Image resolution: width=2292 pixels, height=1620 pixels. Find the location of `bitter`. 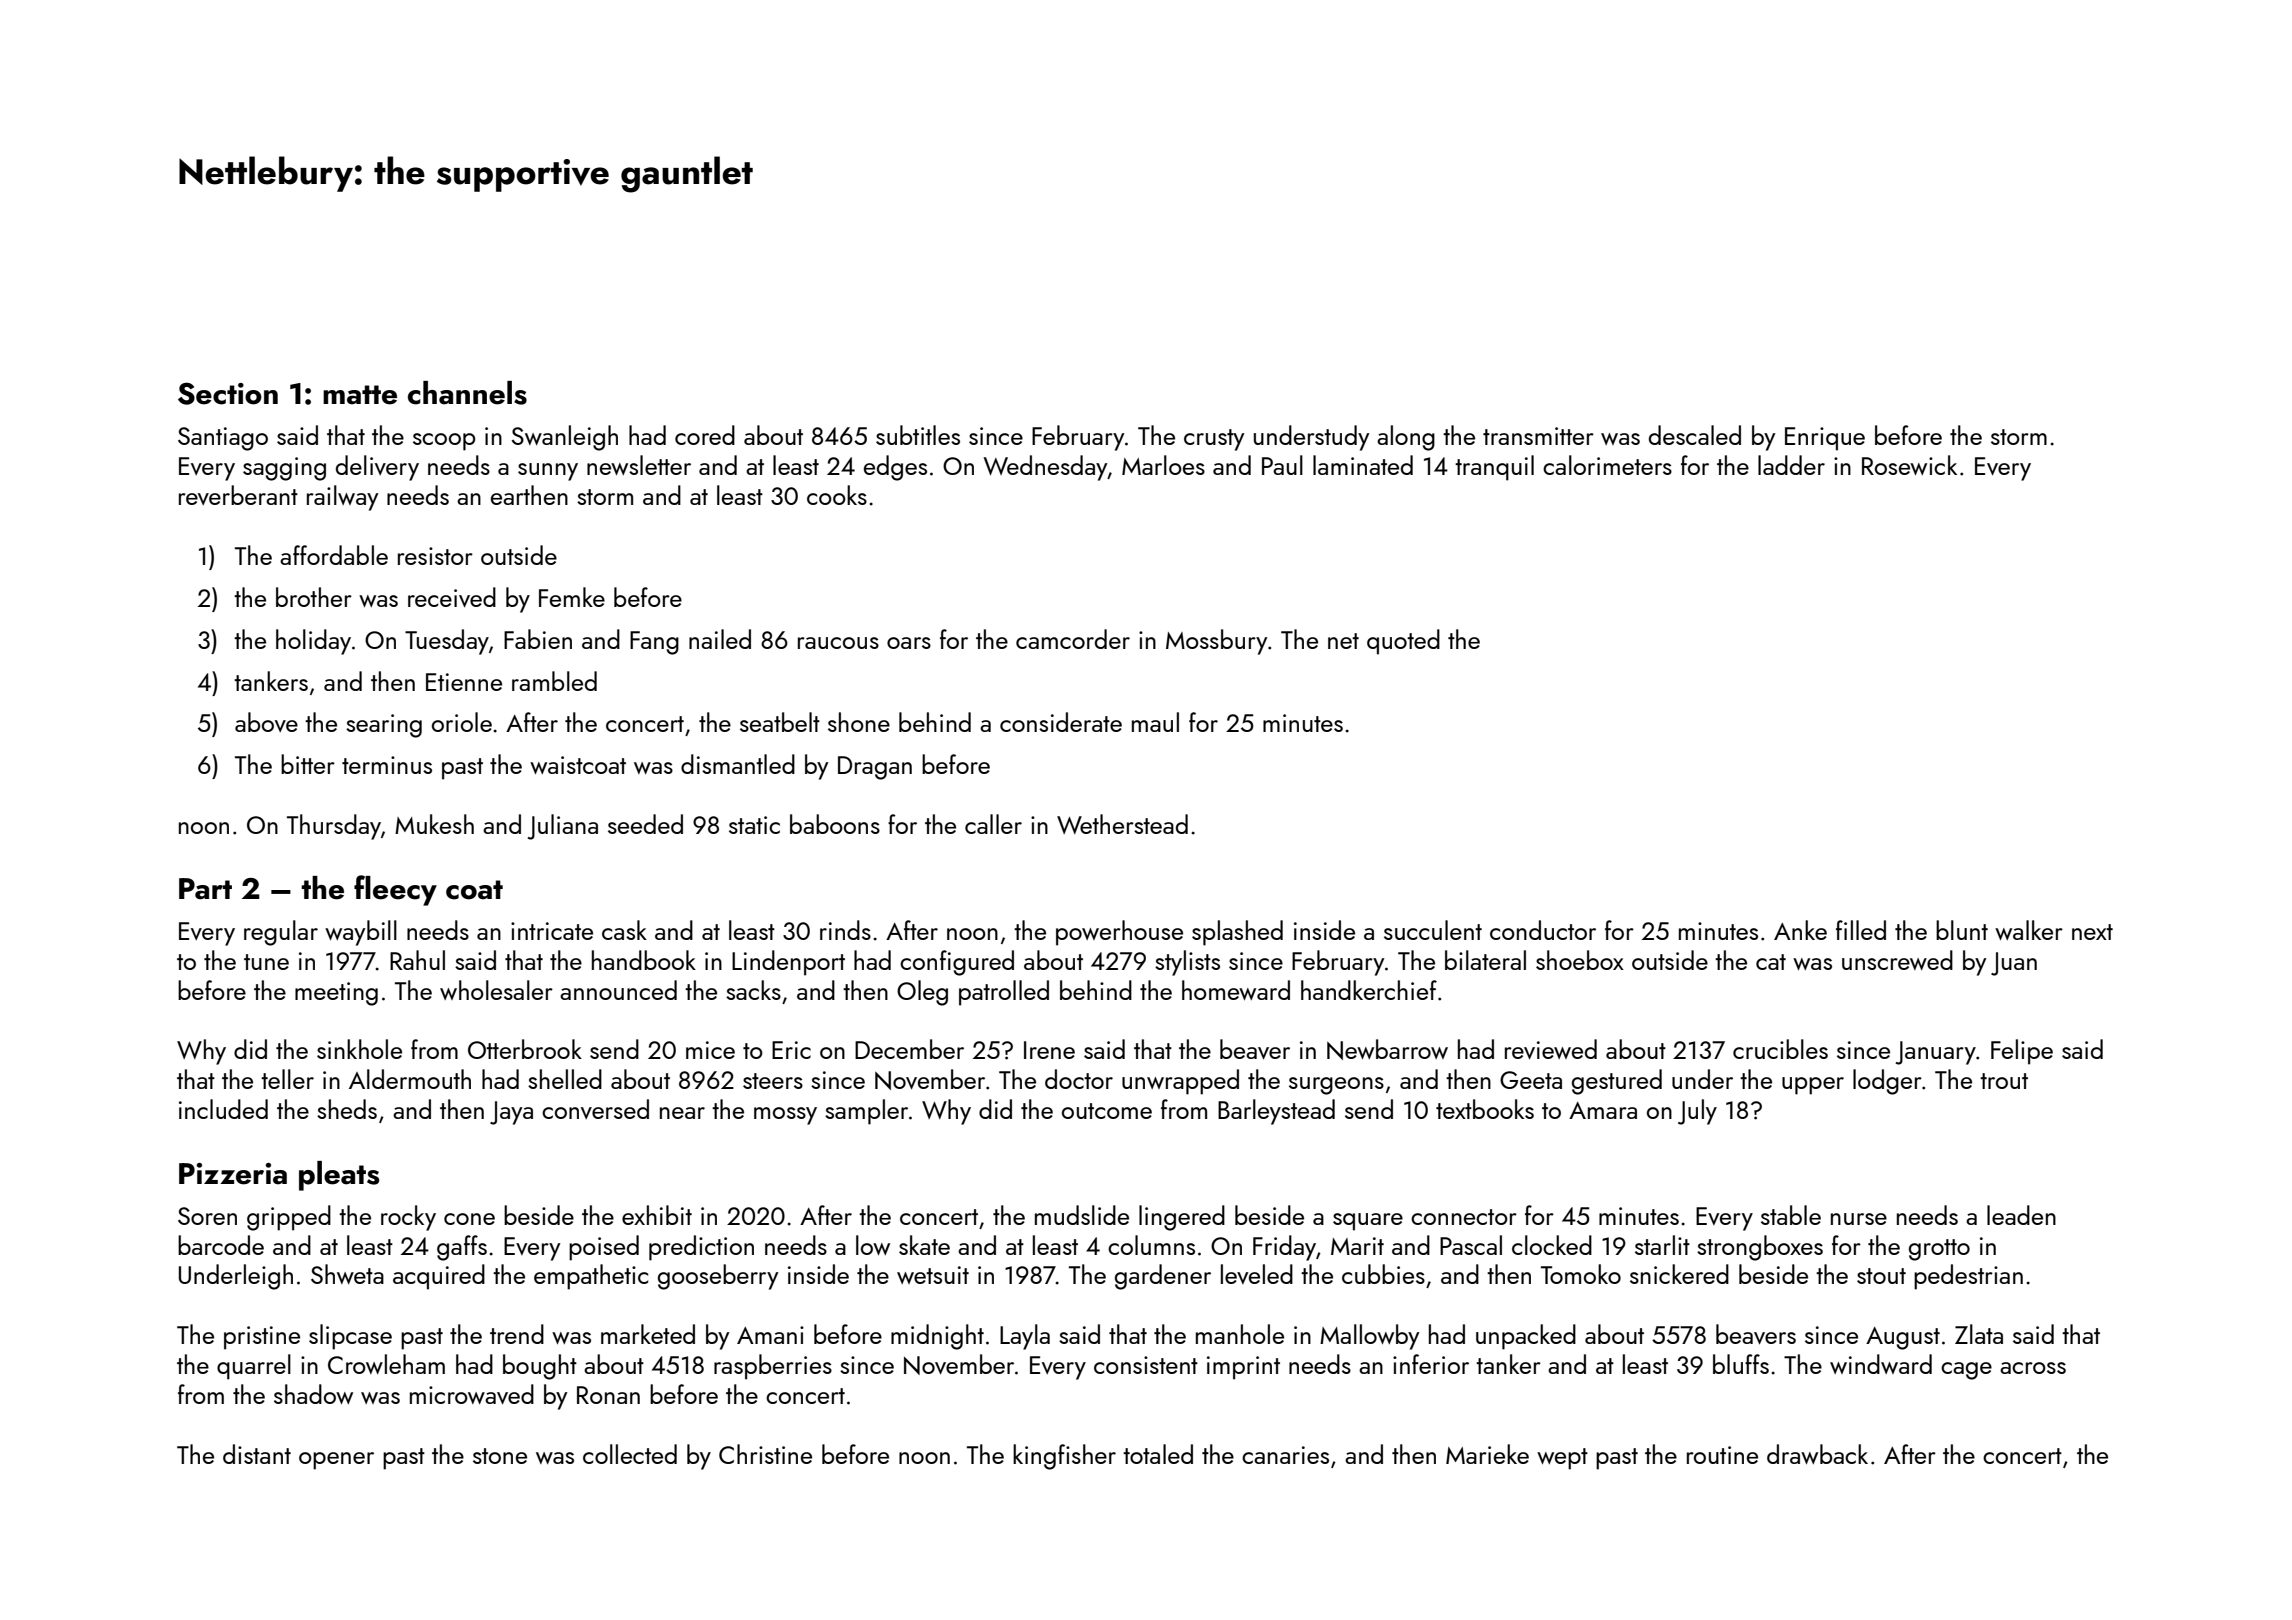

bitter is located at coordinates (308, 764).
